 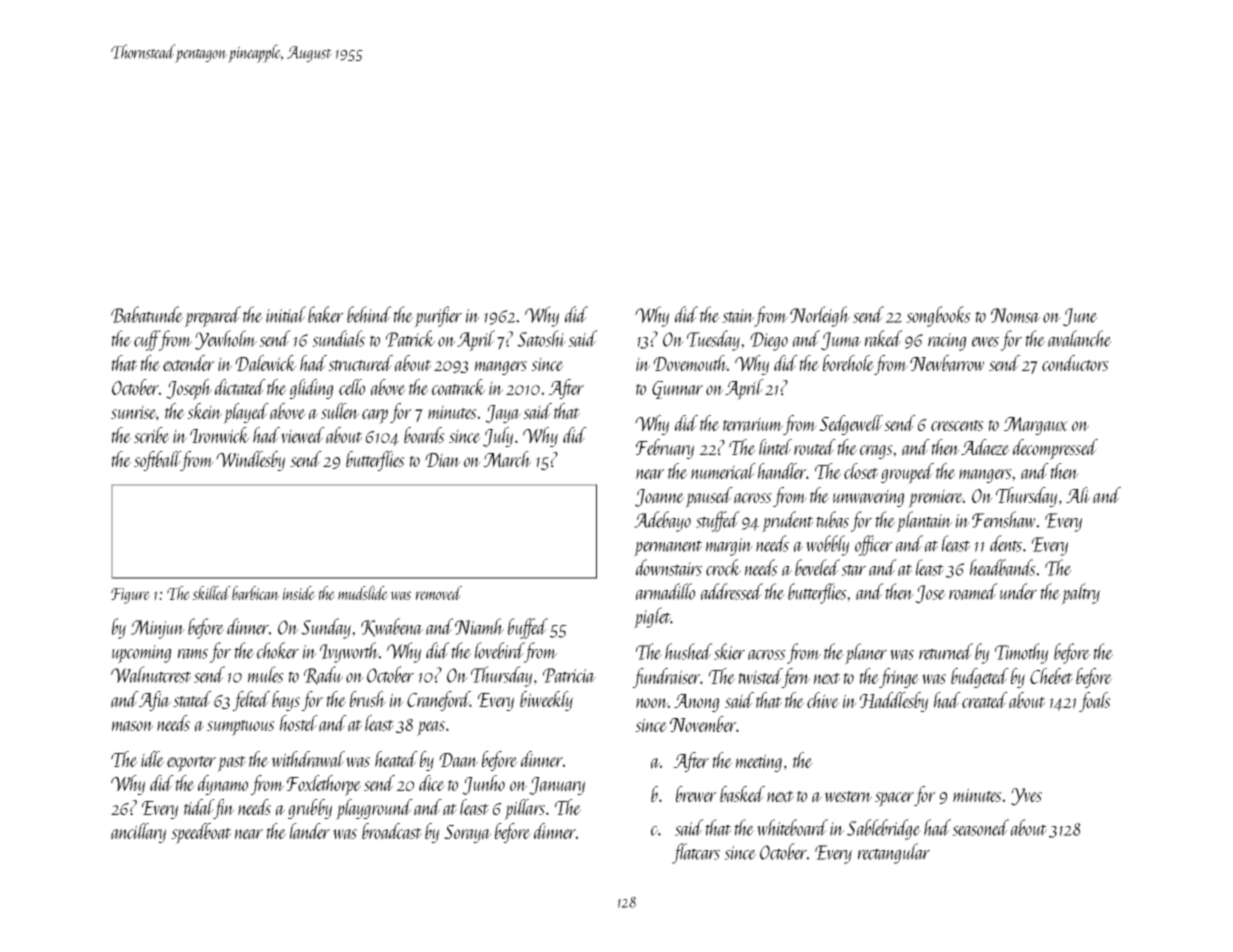 I want to click on paltry, so click(x=1080, y=594).
